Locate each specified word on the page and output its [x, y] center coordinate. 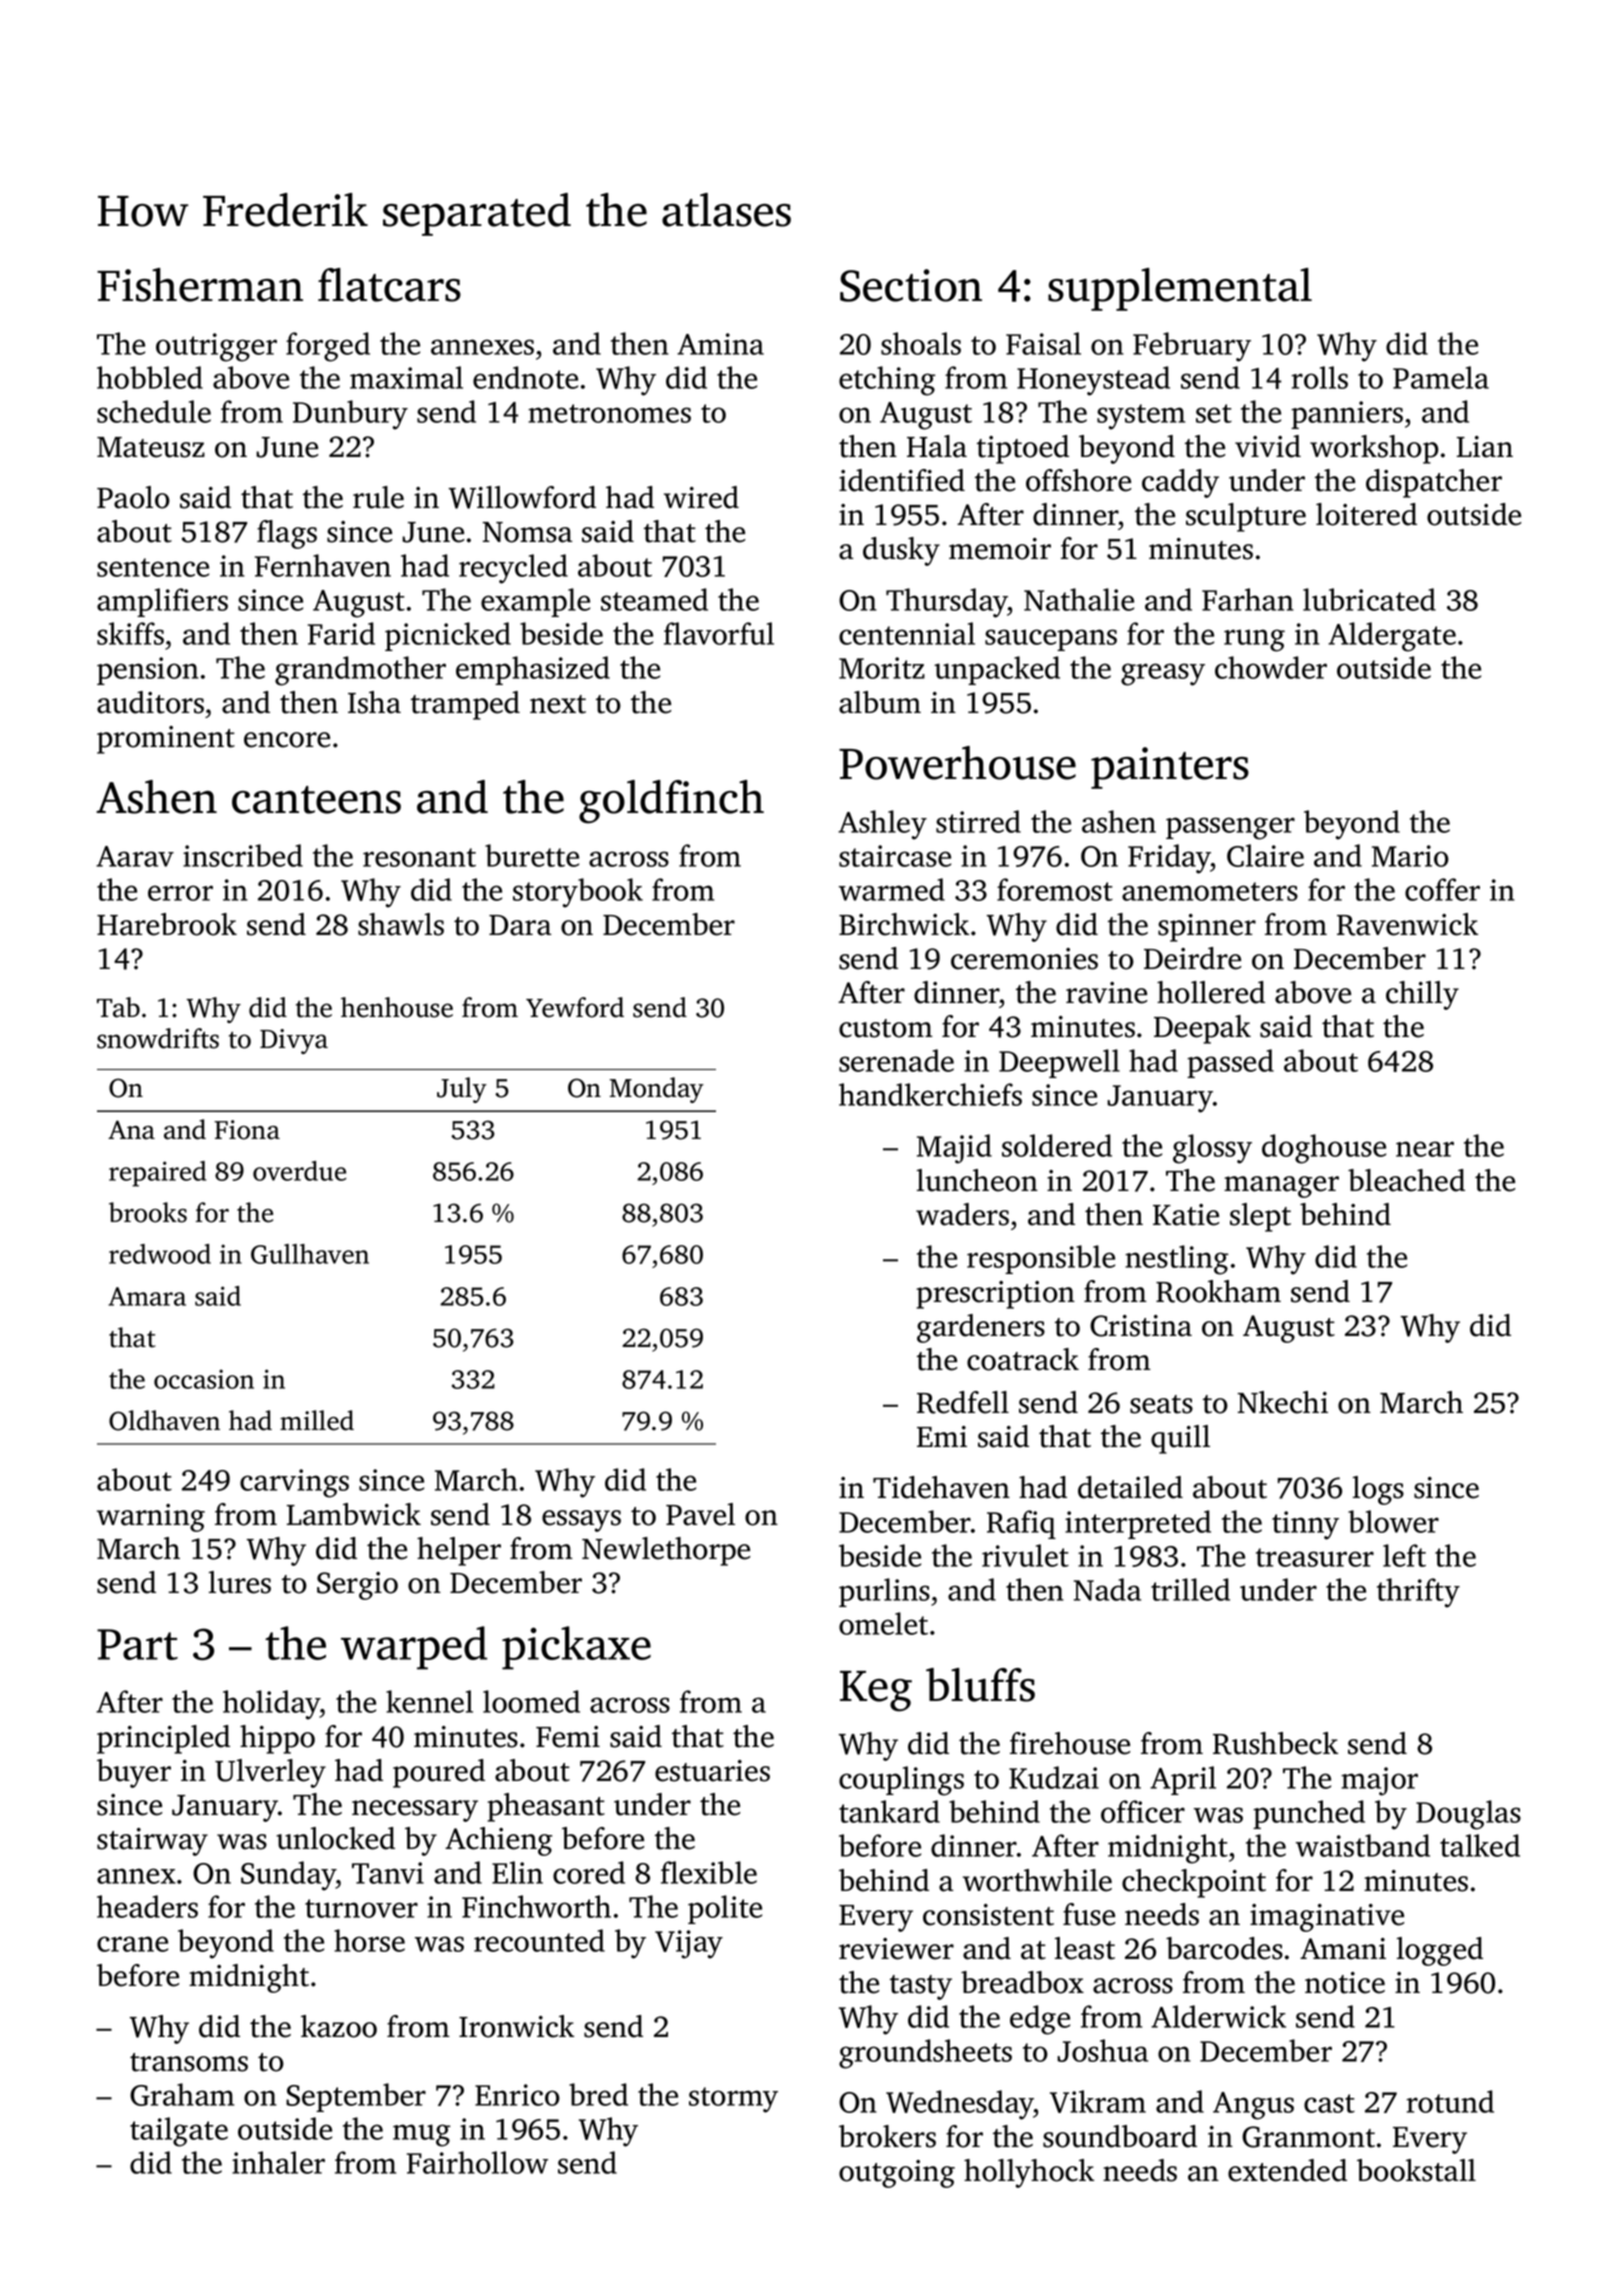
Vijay [689, 1944]
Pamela [1441, 377]
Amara [147, 1296]
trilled [1190, 1589]
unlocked [335, 1838]
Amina [720, 344]
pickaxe [576, 1648]
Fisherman [200, 285]
